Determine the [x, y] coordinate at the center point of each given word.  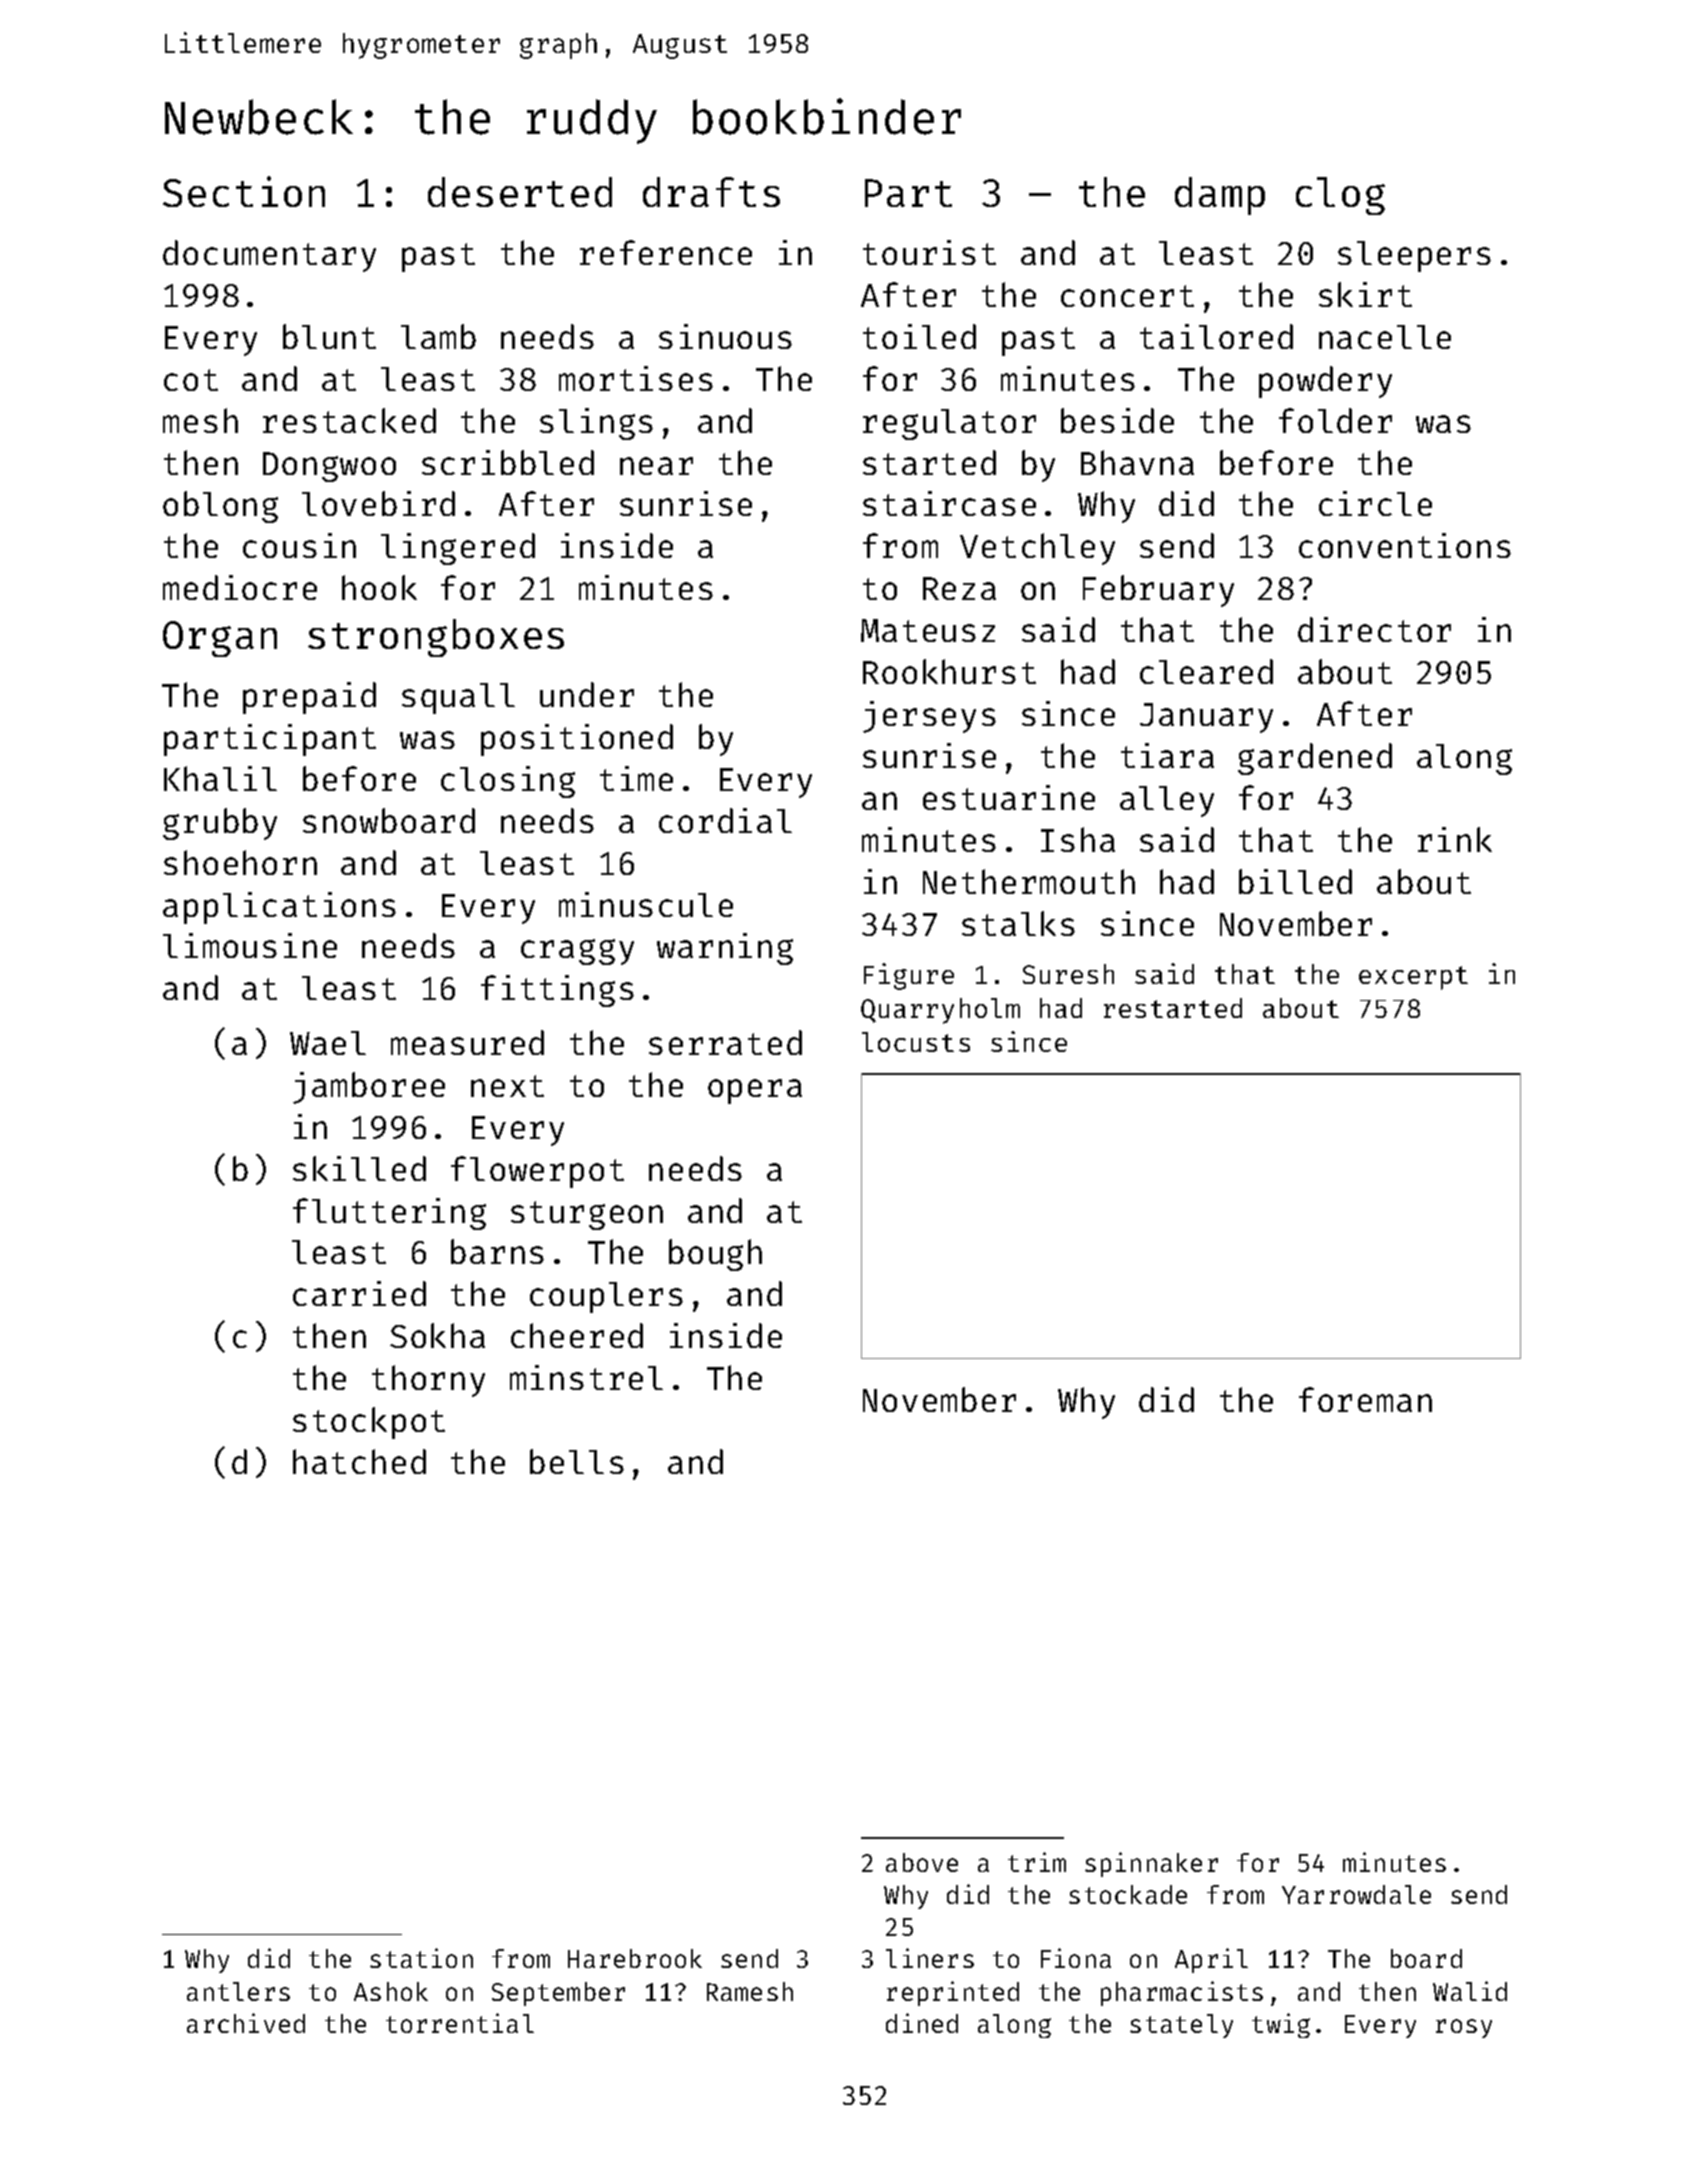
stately [1181, 2026]
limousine [250, 945]
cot [191, 380]
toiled [919, 336]
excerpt [1413, 978]
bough [715, 1255]
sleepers [1414, 256]
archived [246, 2023]
